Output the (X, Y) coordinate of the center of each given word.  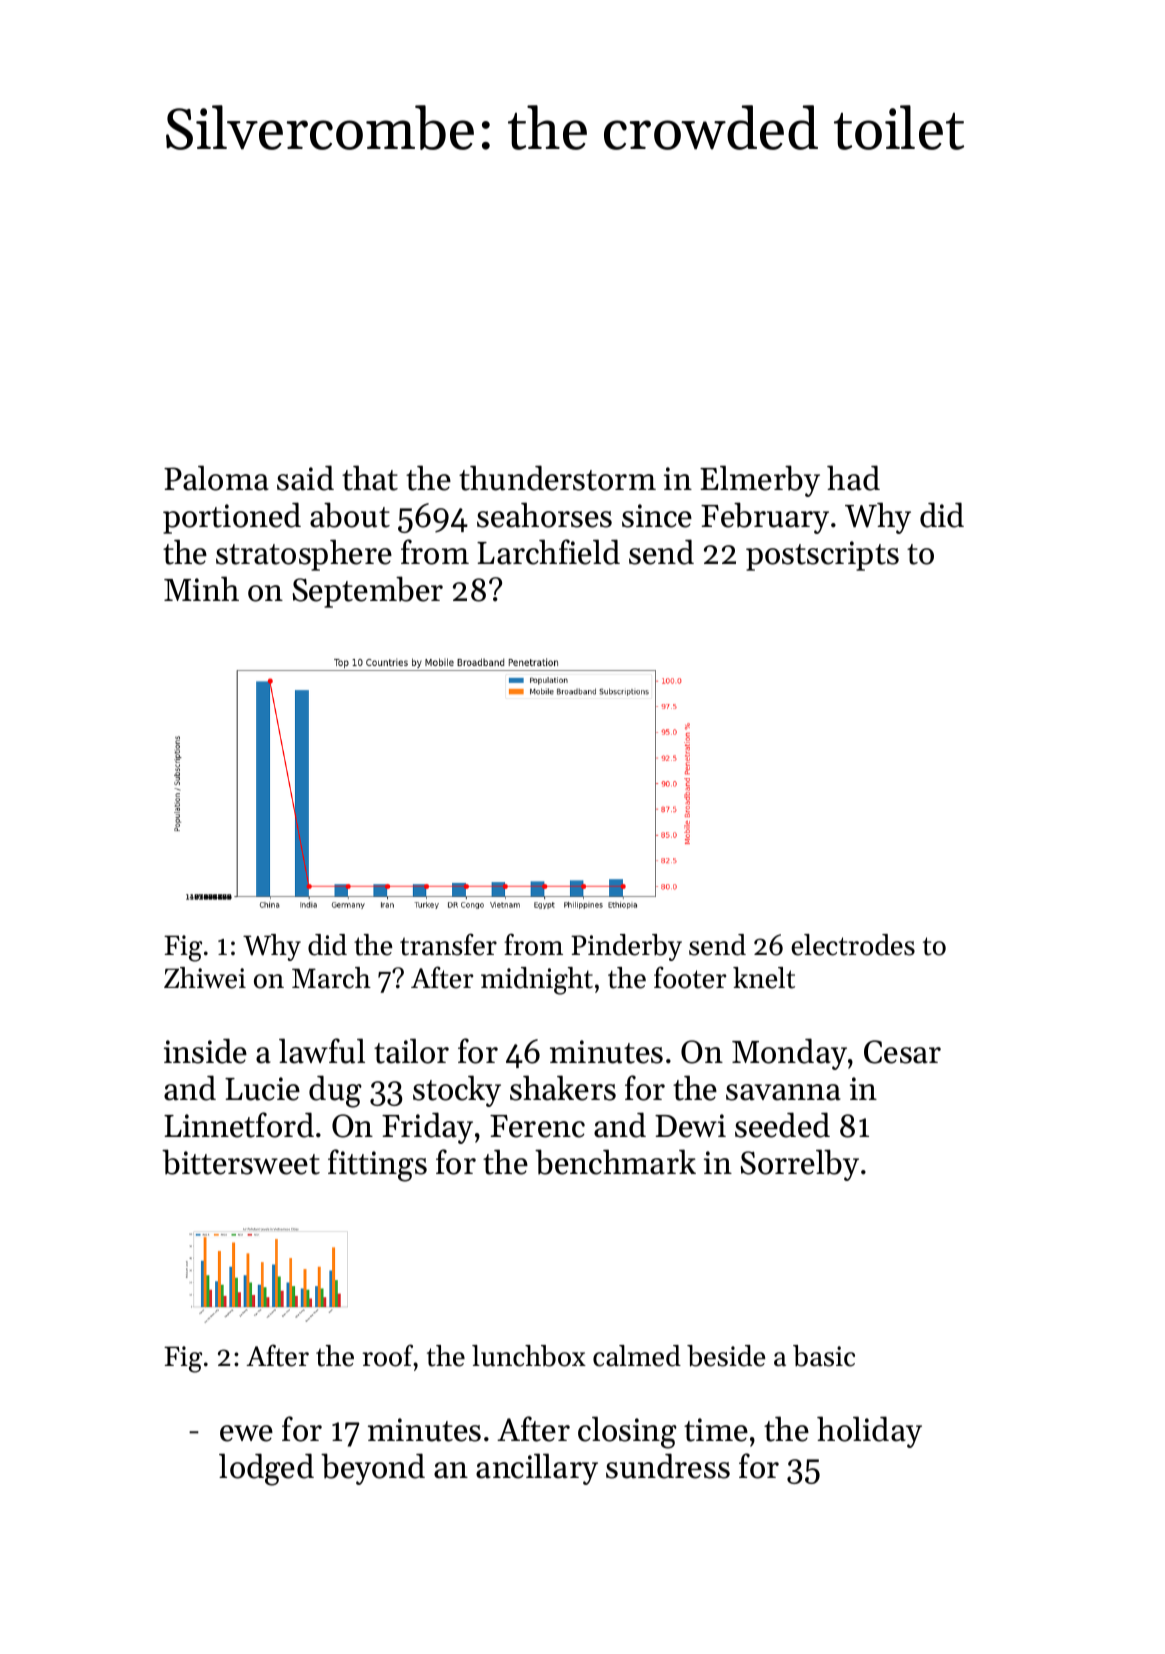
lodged (266, 1469)
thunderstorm (557, 478)
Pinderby (626, 947)
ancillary (537, 1469)
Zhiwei (205, 978)
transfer (448, 944)
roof (388, 1355)
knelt (764, 978)
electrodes (853, 945)
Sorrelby (800, 1165)
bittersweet (241, 1162)
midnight (537, 981)
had (853, 478)
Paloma (216, 478)
